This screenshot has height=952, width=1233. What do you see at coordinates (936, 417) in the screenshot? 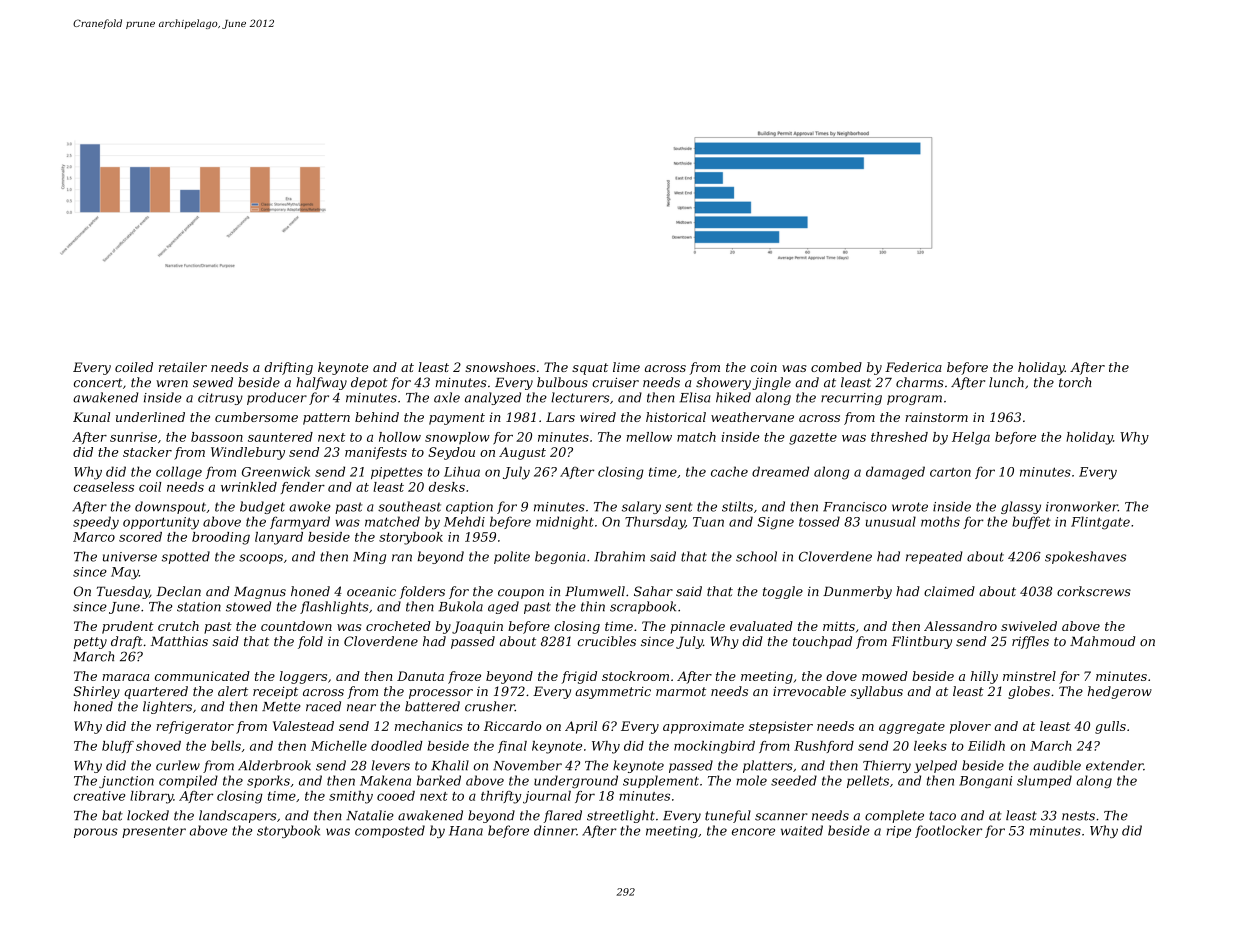
I see `rainstorm` at bounding box center [936, 417].
